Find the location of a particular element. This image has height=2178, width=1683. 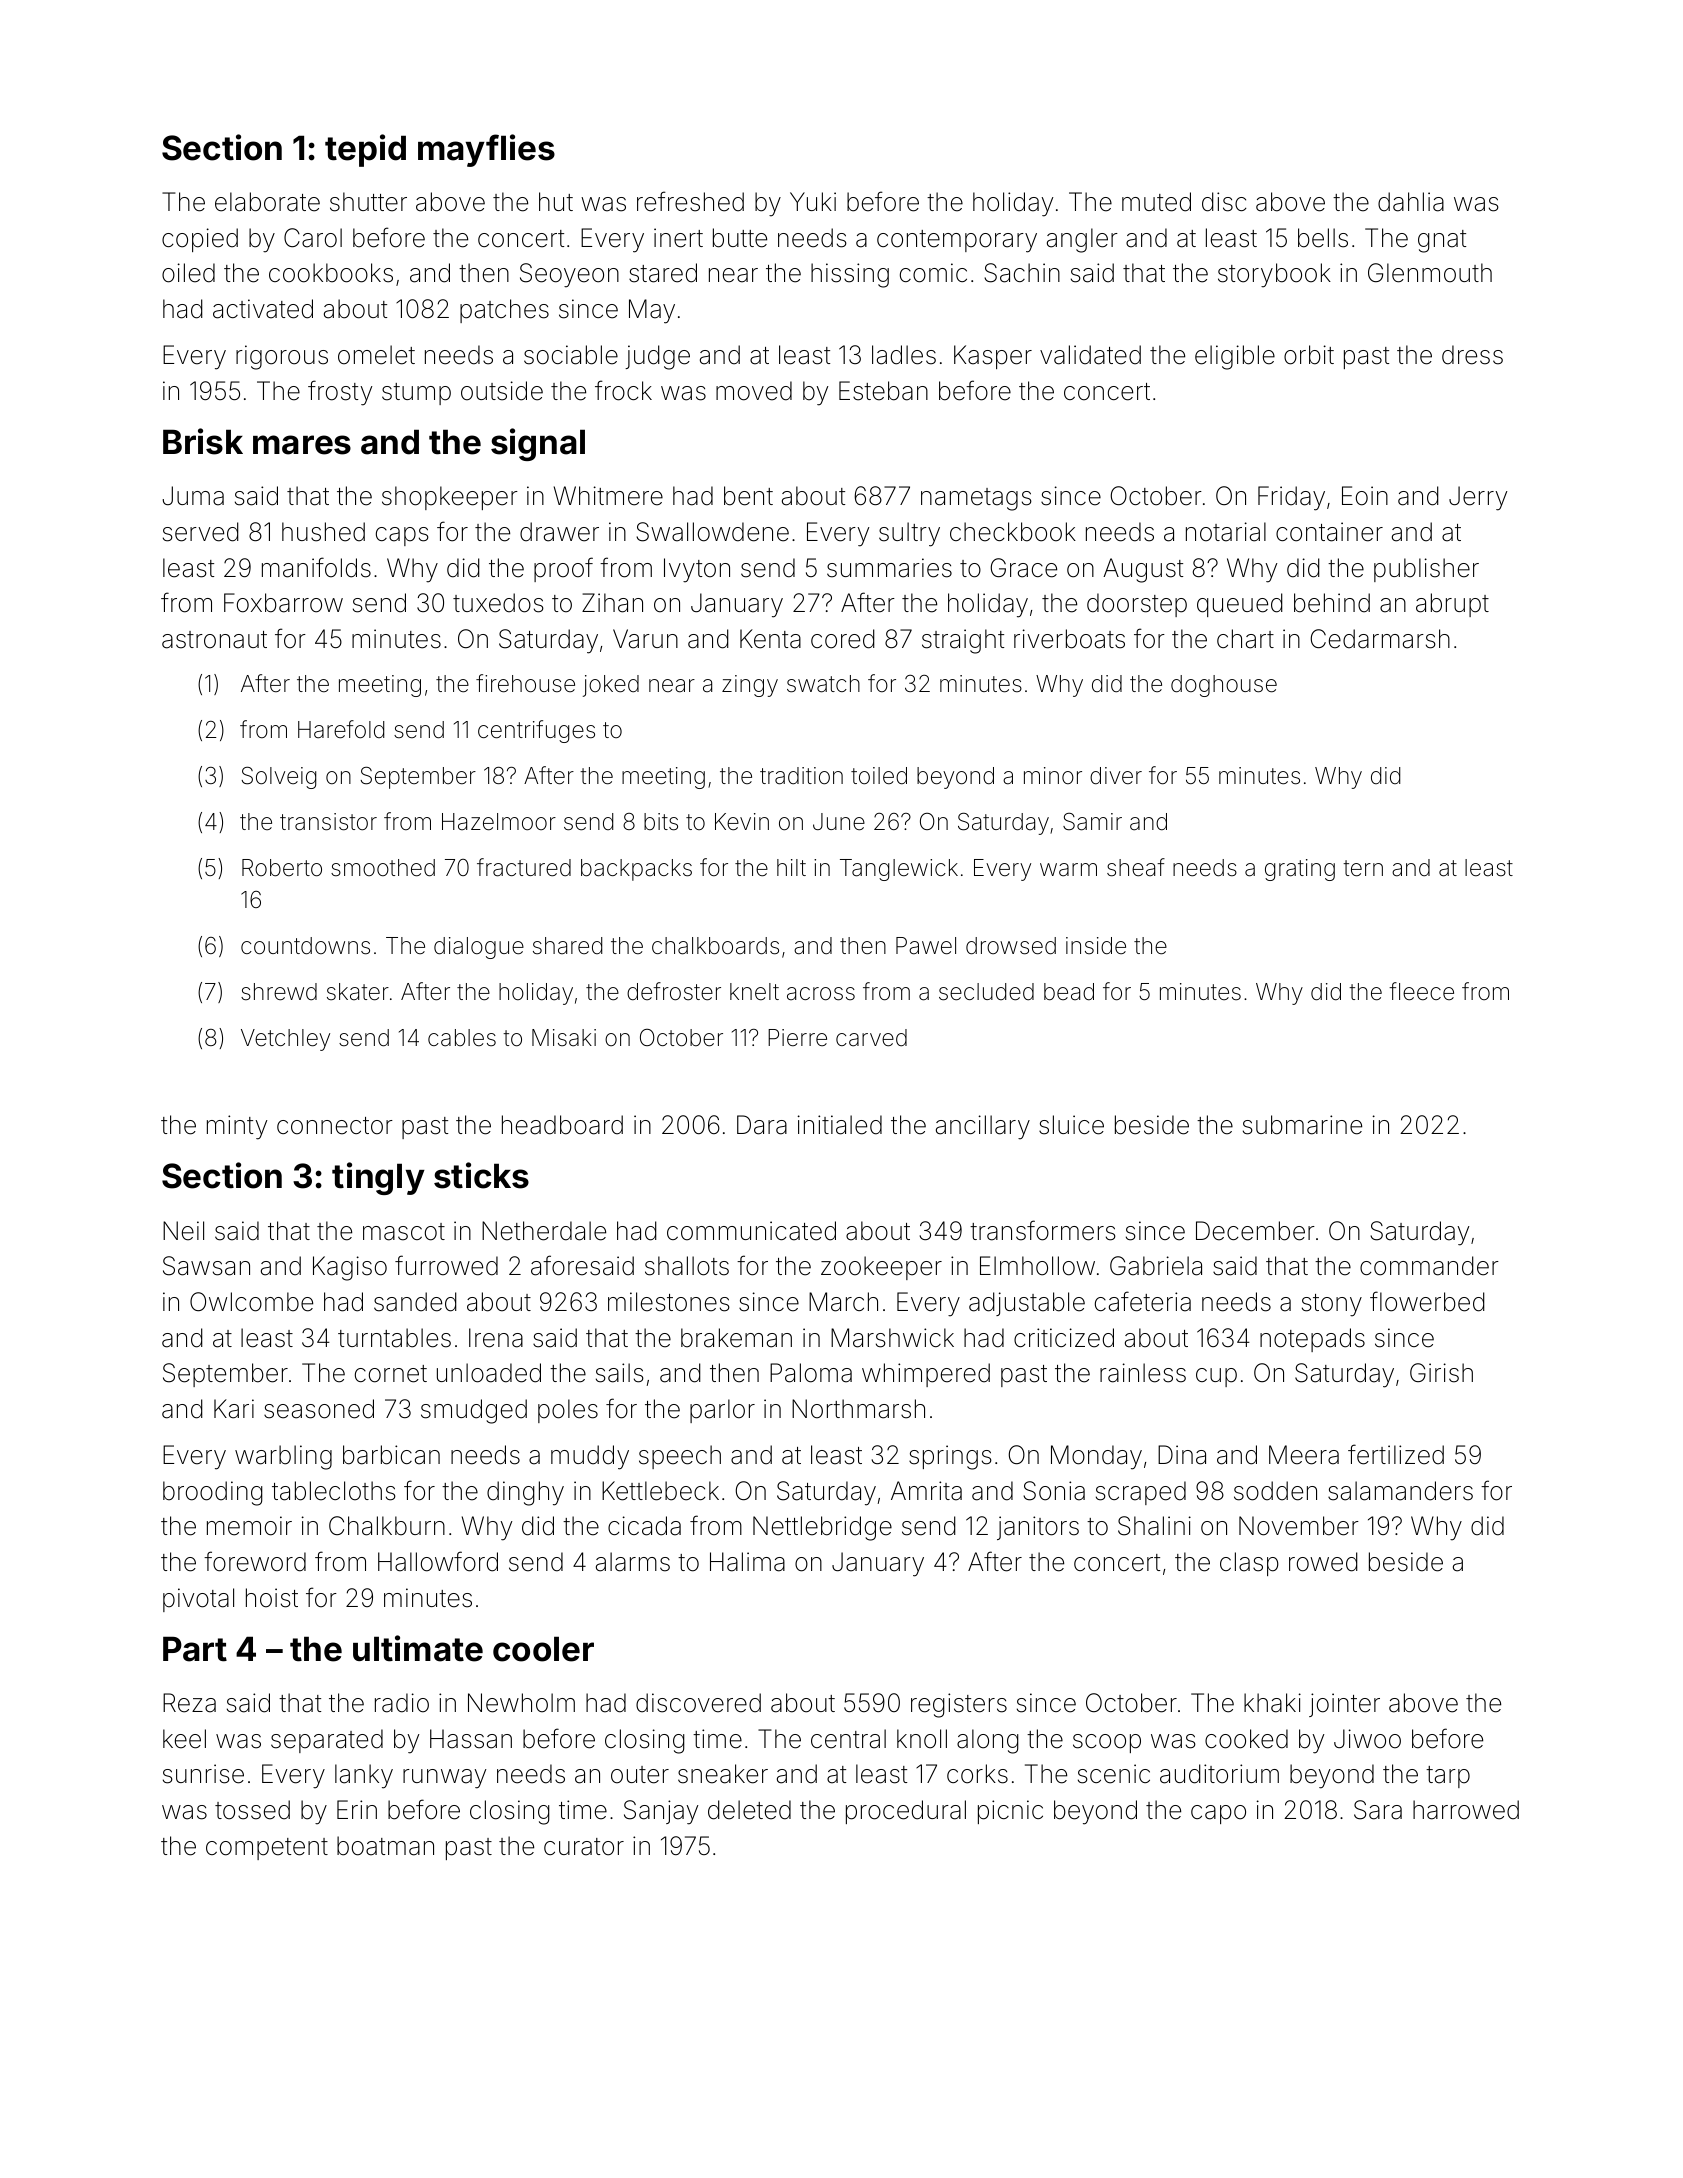

dahlia is located at coordinates (1411, 202).
